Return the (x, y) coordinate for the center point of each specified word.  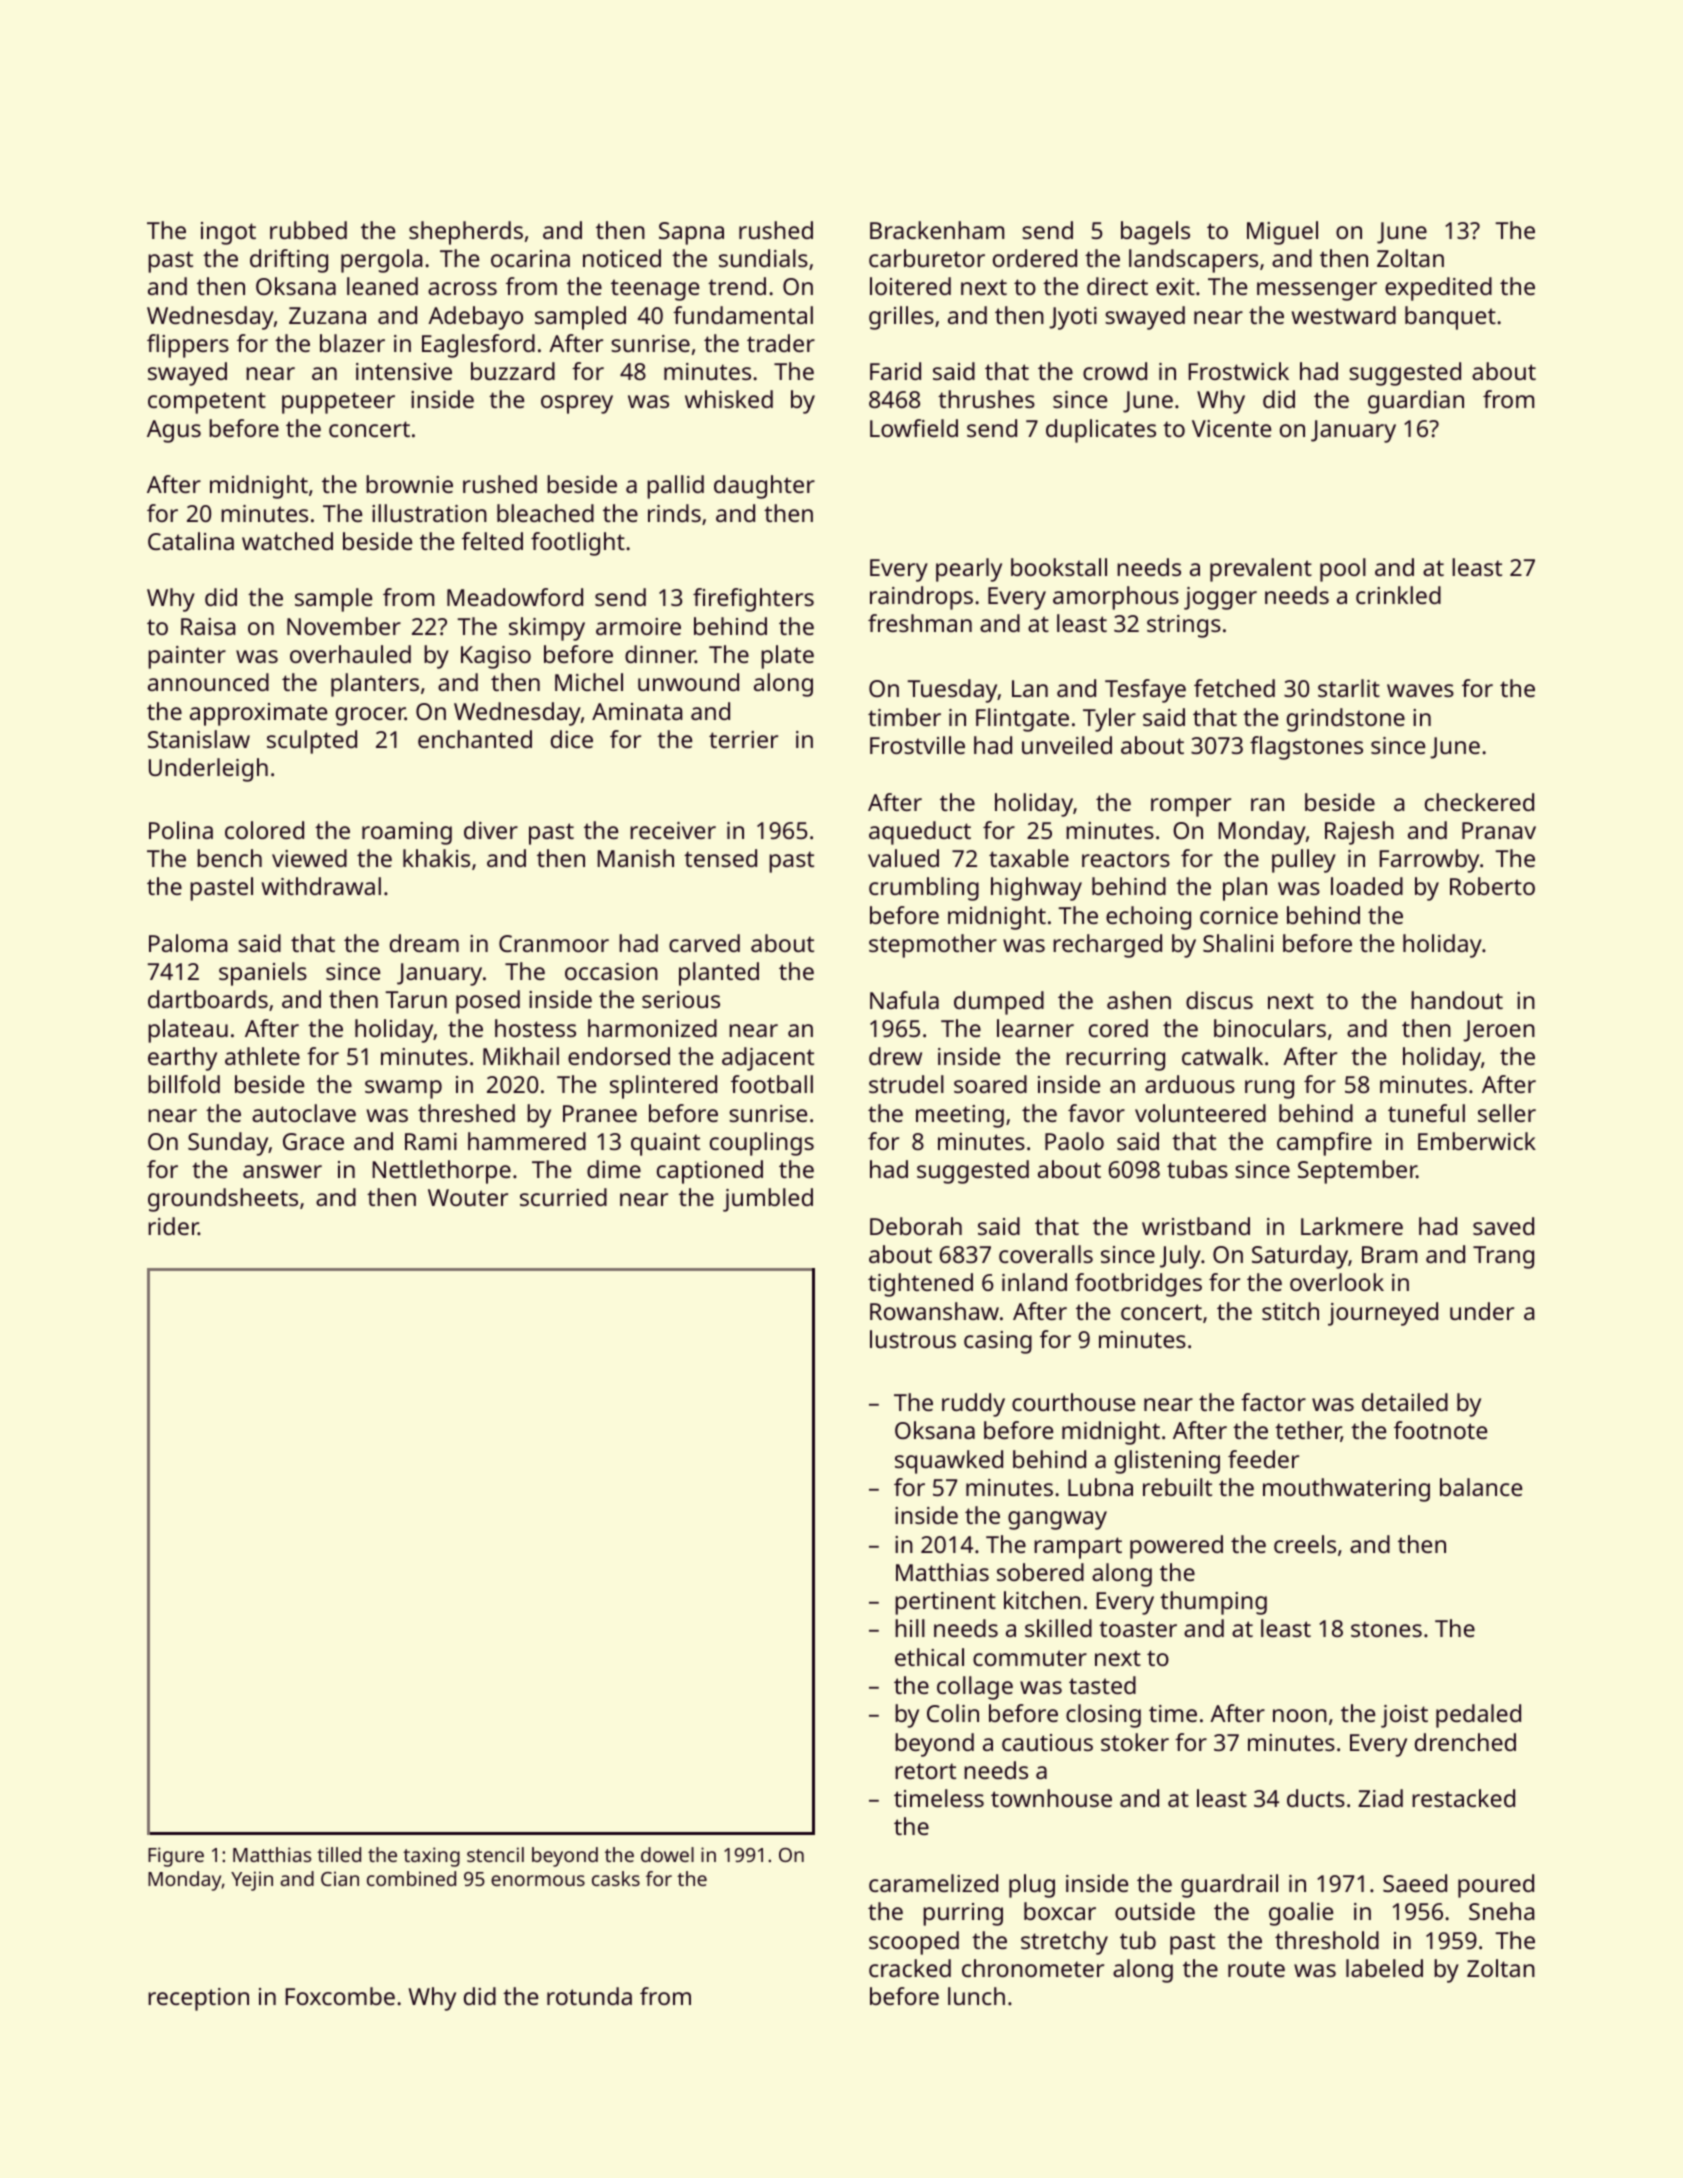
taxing (431, 1857)
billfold (184, 1084)
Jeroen (1499, 1031)
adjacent (768, 1059)
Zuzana (327, 315)
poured (1496, 1886)
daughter (764, 487)
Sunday (228, 1144)
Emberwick (1477, 1141)
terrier (743, 739)
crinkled (1398, 595)
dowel (667, 1854)
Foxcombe (340, 1996)
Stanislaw (199, 739)
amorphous (1116, 598)
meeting (960, 1116)
